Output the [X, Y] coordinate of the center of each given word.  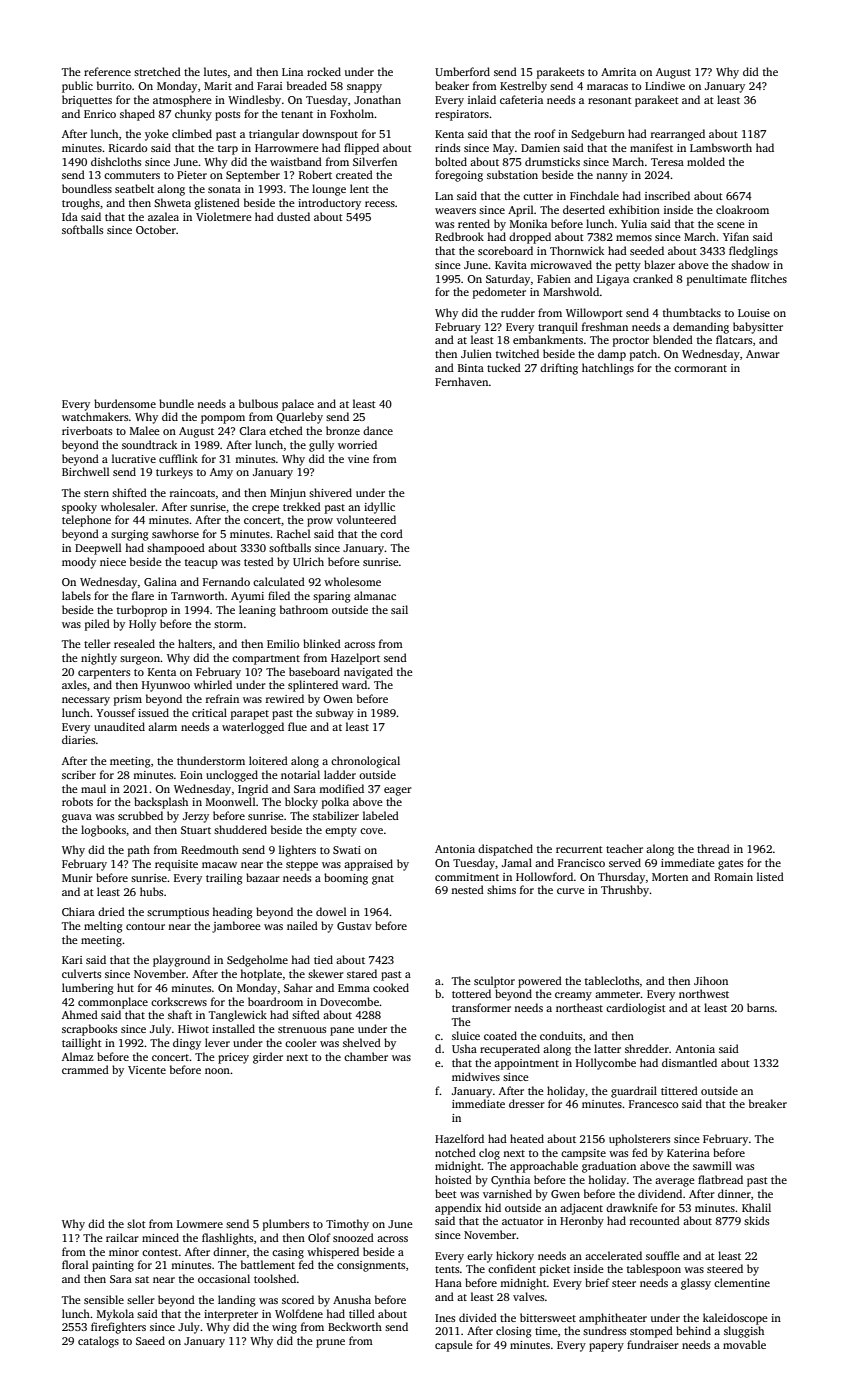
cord [391, 533]
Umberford [462, 71]
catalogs [98, 1342]
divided [478, 1317]
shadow [750, 264]
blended [673, 339]
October [156, 229]
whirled [213, 684]
